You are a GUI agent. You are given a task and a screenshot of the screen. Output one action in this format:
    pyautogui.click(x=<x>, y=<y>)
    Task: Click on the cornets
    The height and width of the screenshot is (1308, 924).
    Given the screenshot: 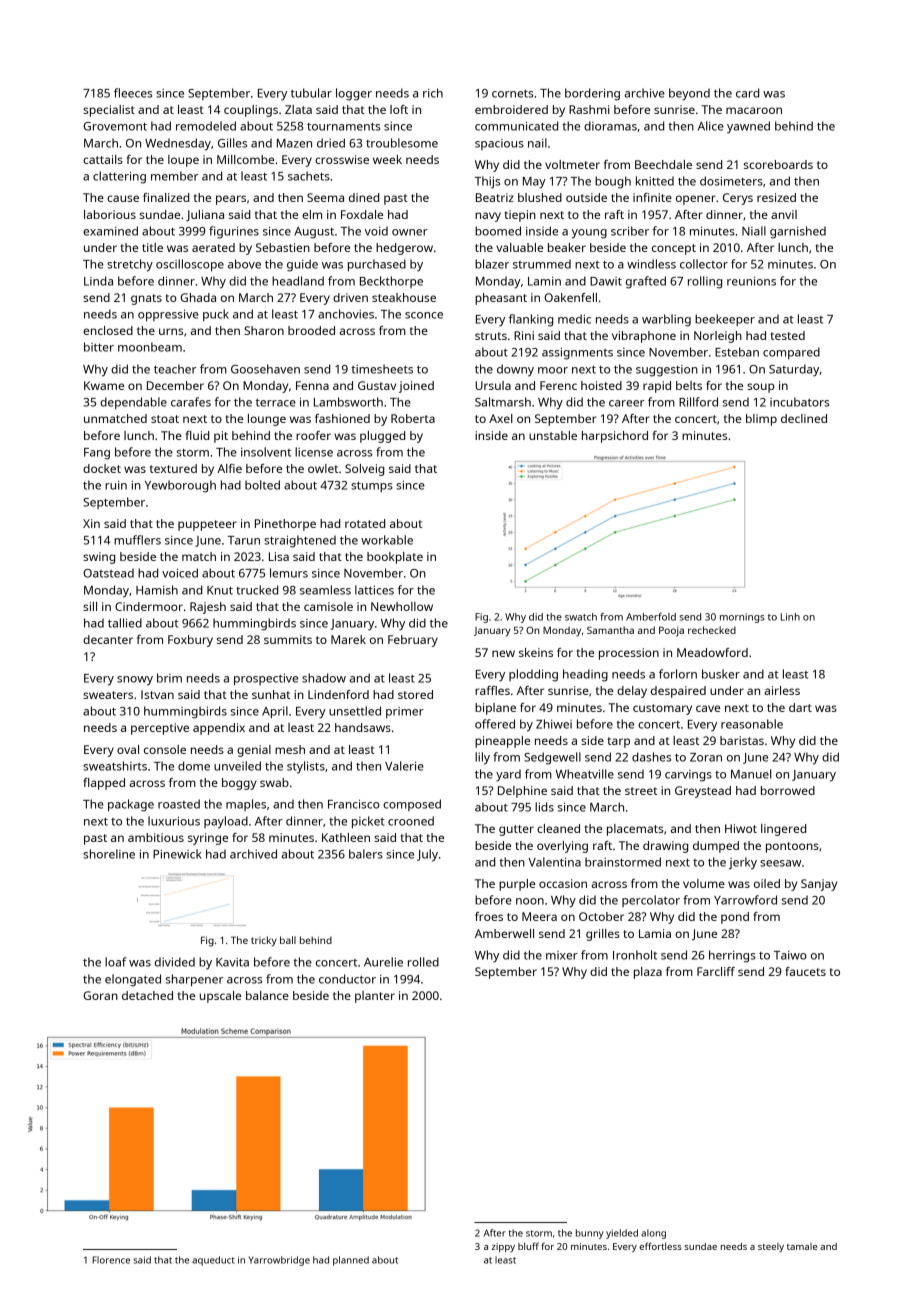 What is the action you would take?
    pyautogui.click(x=512, y=93)
